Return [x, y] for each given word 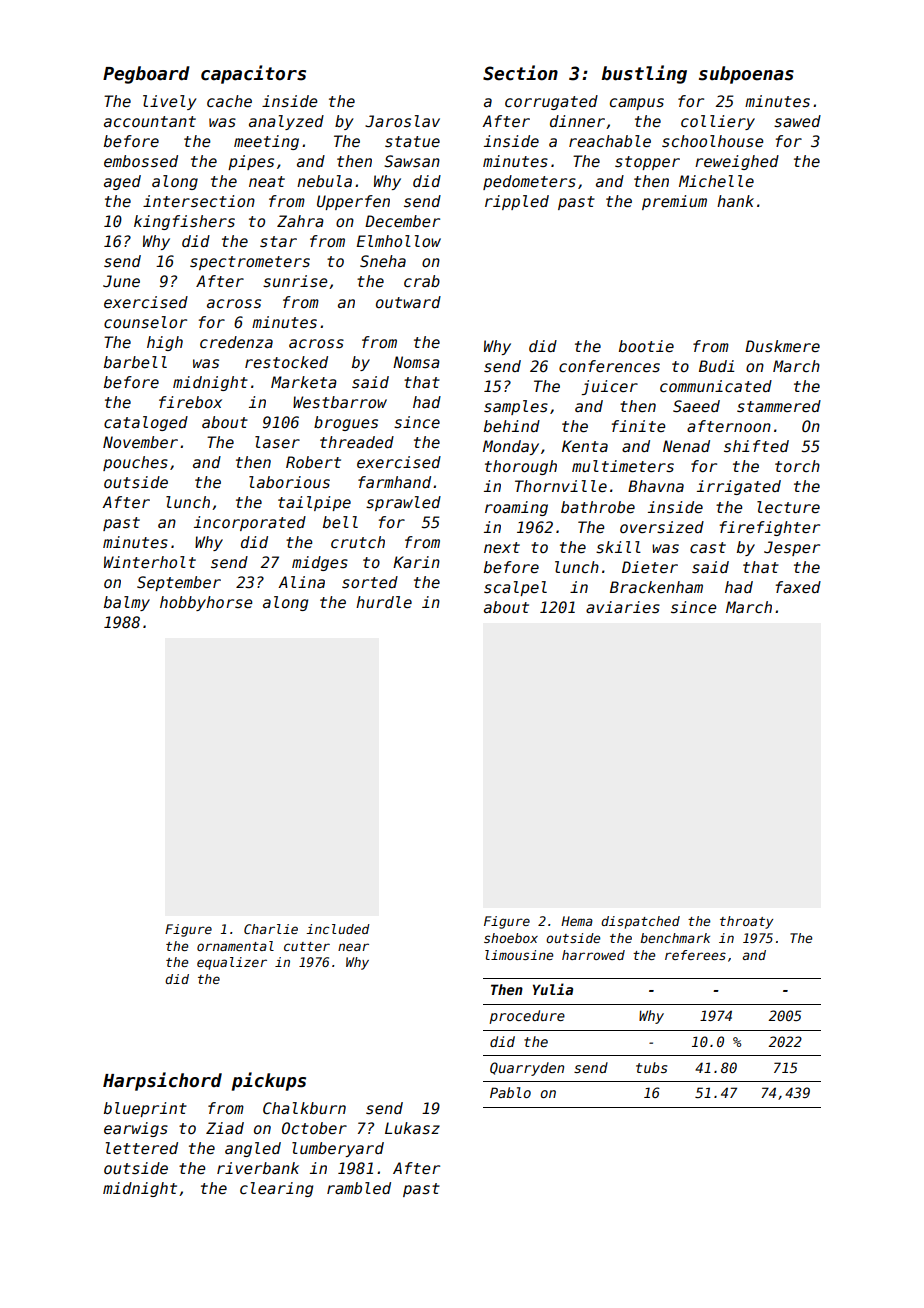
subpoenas [746, 75]
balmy [127, 603]
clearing [276, 1189]
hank [735, 201]
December [402, 221]
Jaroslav [402, 121]
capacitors [253, 74]
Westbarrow [340, 402]
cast [708, 548]
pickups [269, 1081]
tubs [651, 1067]
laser [277, 442]
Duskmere [782, 346]
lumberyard [338, 1149]
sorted [370, 582]
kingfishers [184, 222]
